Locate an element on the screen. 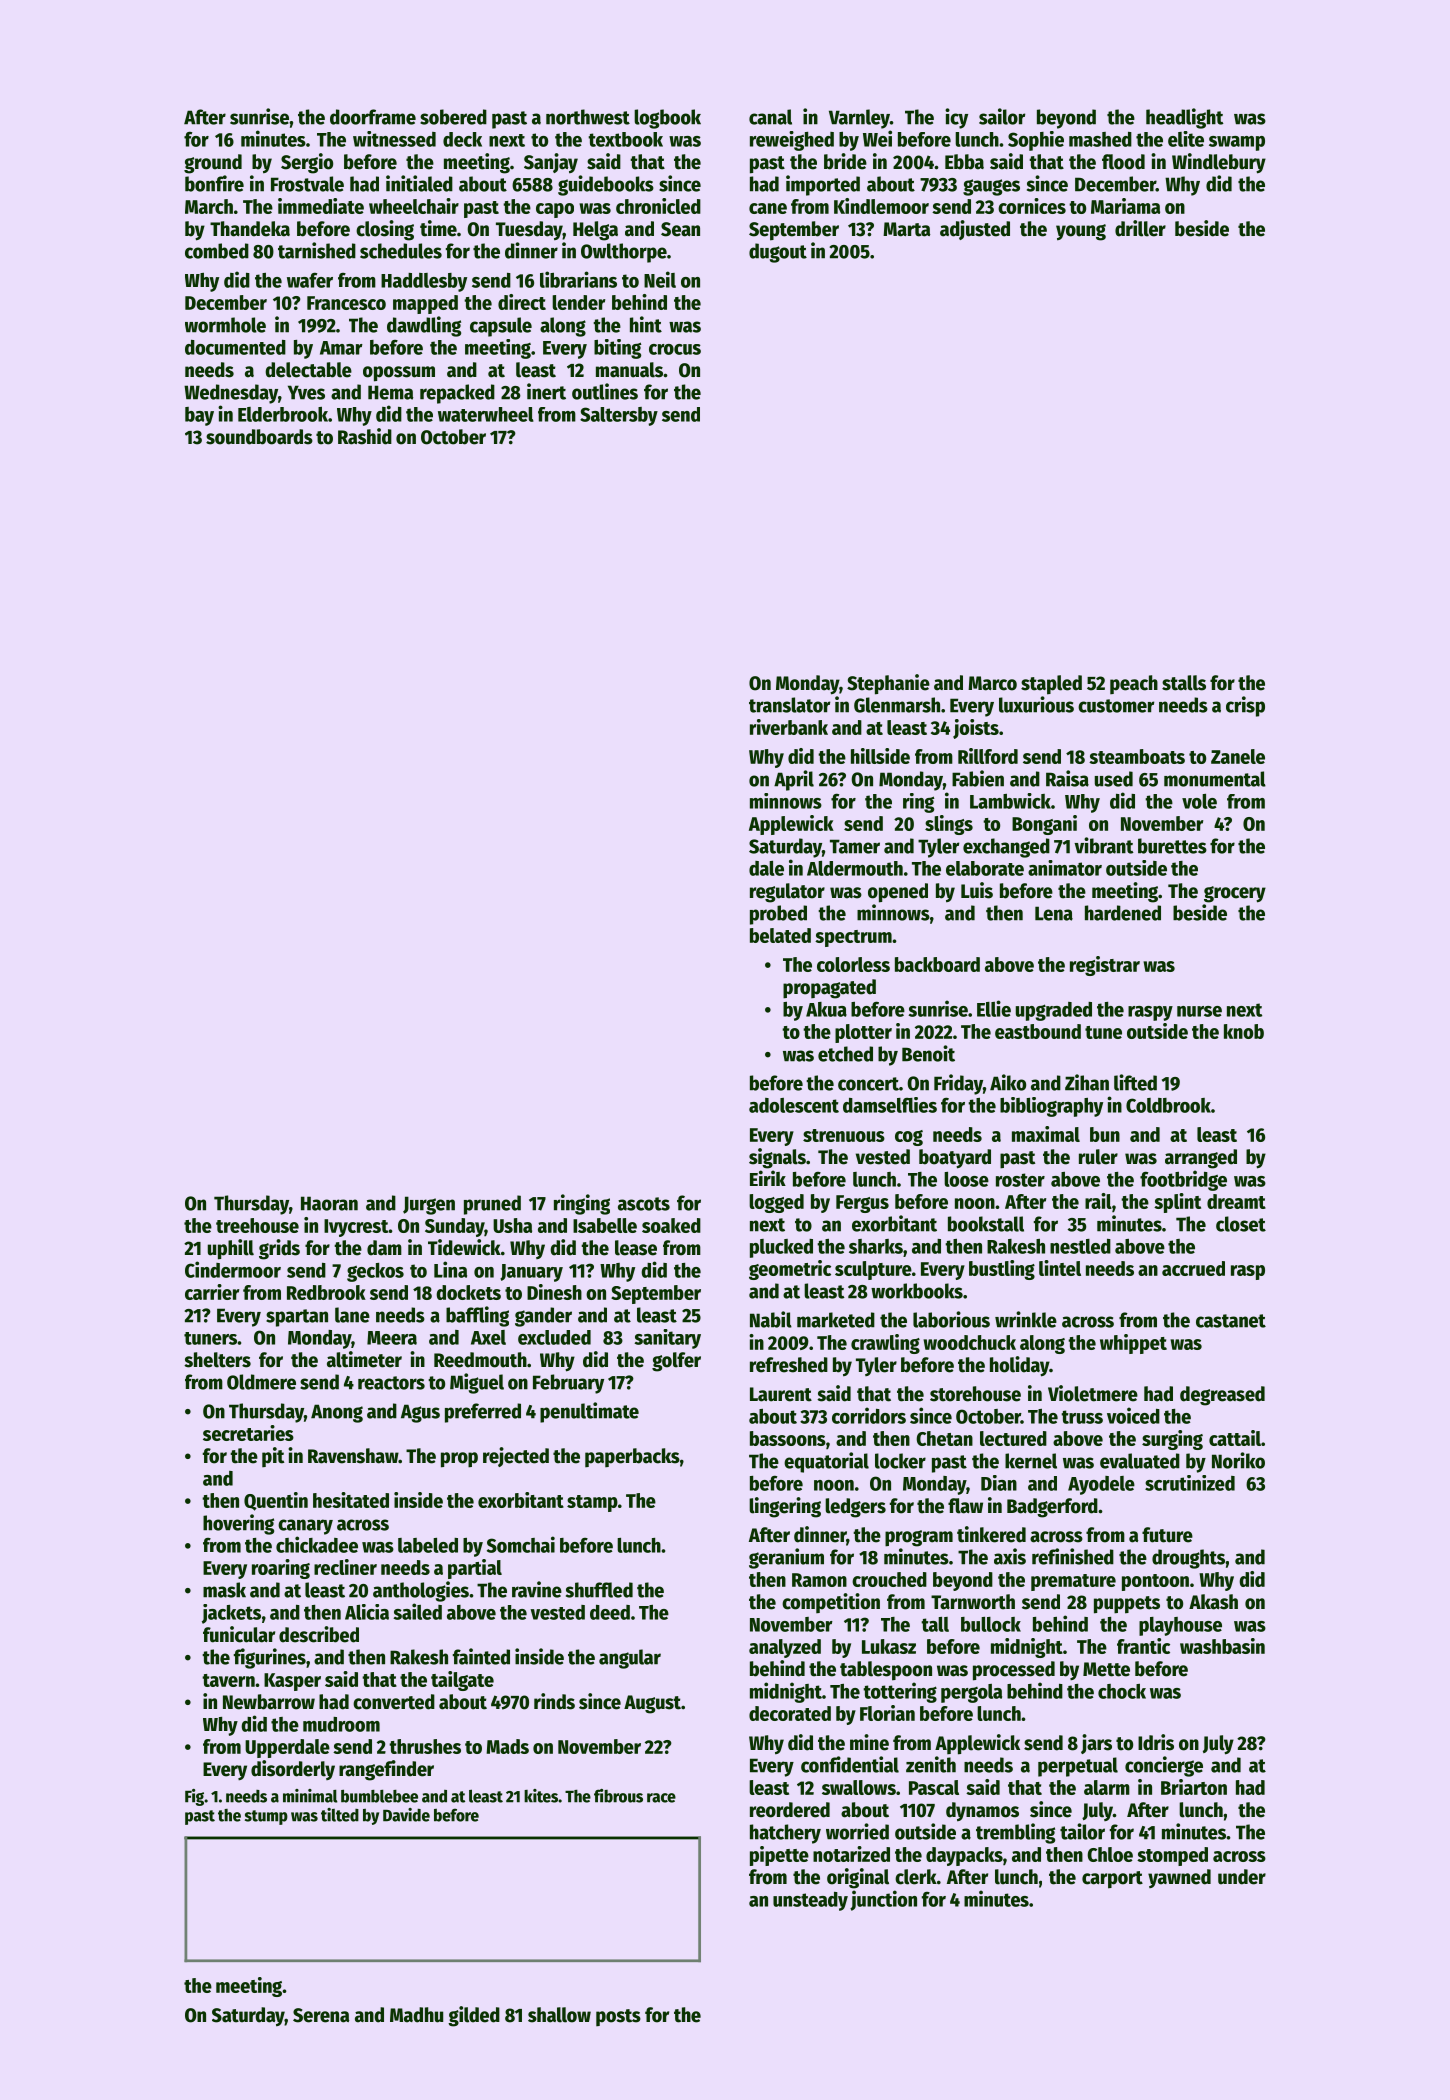 This screenshot has height=2100, width=1450. sobered is located at coordinates (453, 117).
